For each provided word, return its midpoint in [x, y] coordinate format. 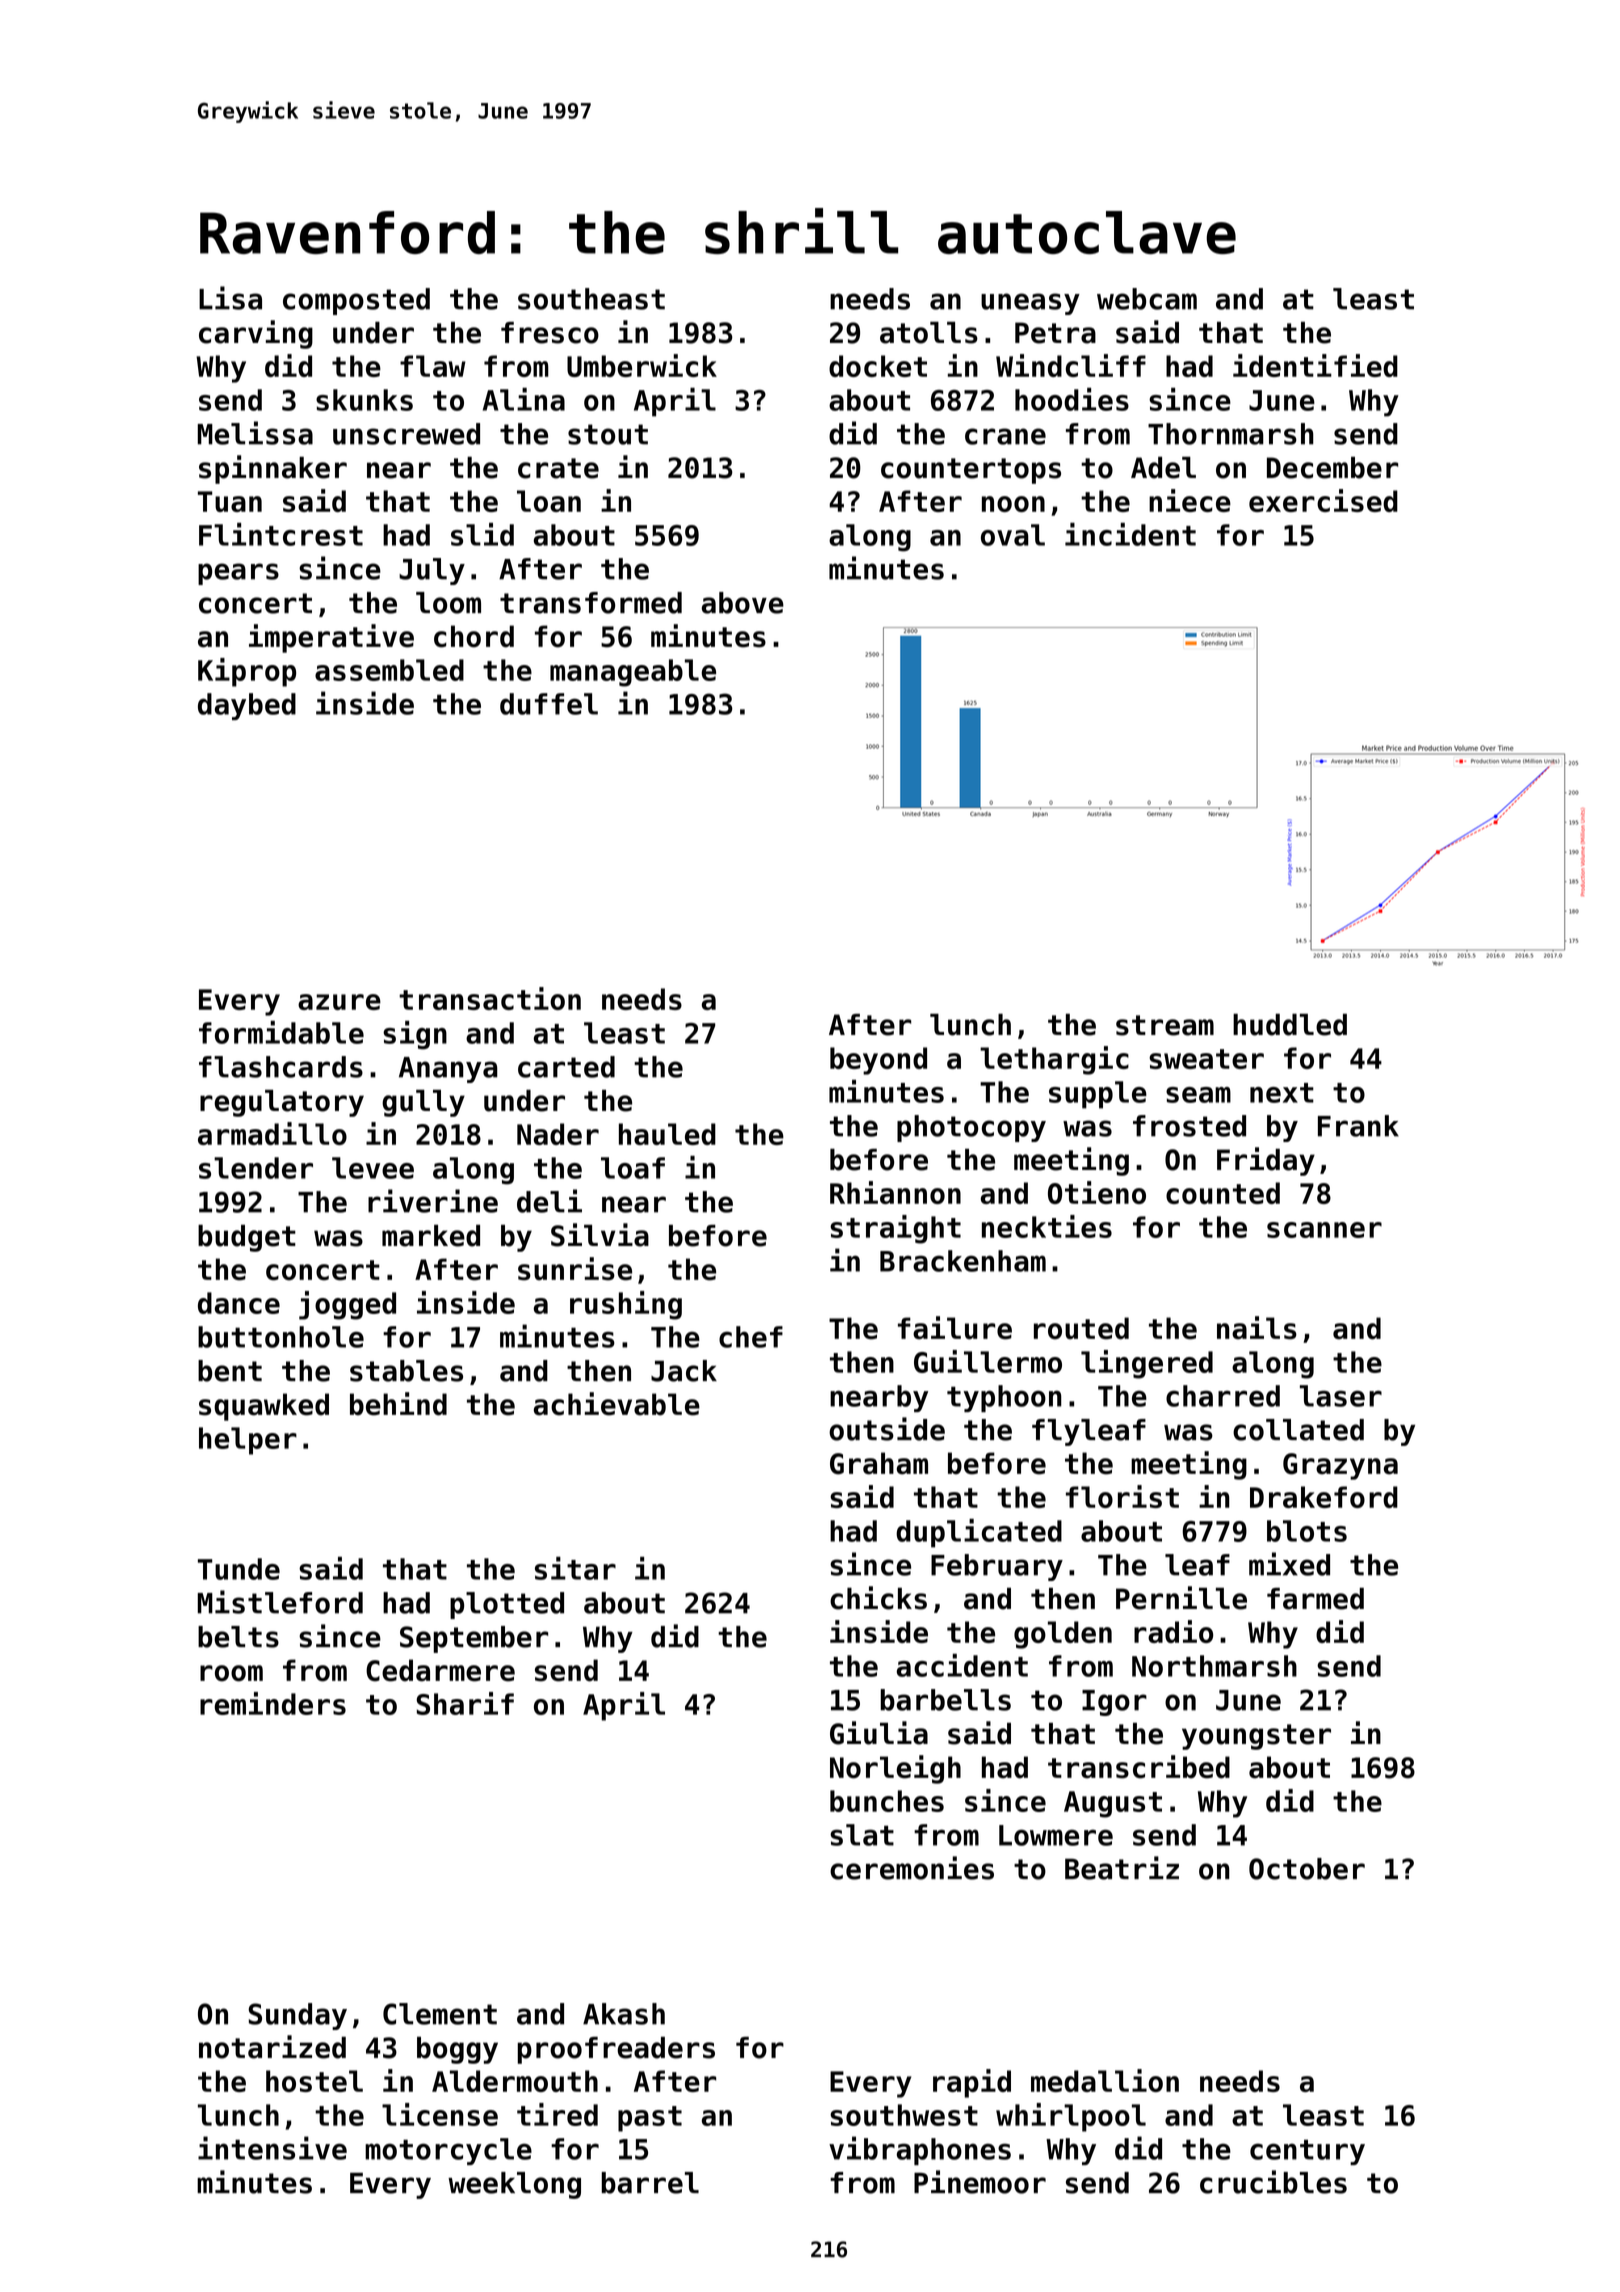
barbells [946, 1700]
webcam [1147, 299]
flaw [433, 366]
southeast [591, 299]
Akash [624, 2014]
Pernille [1181, 1598]
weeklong [514, 2185]
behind [398, 1404]
